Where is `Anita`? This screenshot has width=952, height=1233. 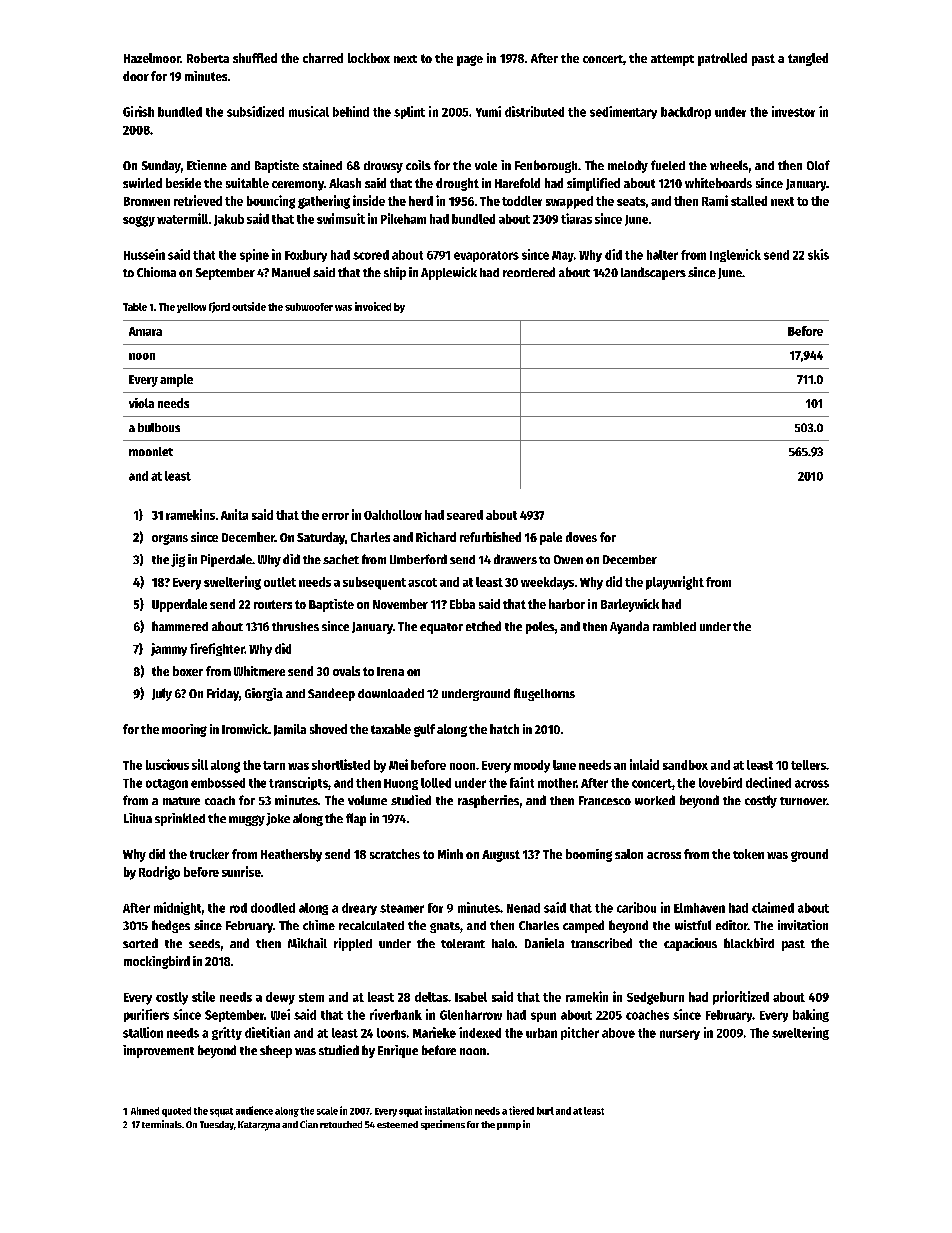 Anita is located at coordinates (234, 514).
